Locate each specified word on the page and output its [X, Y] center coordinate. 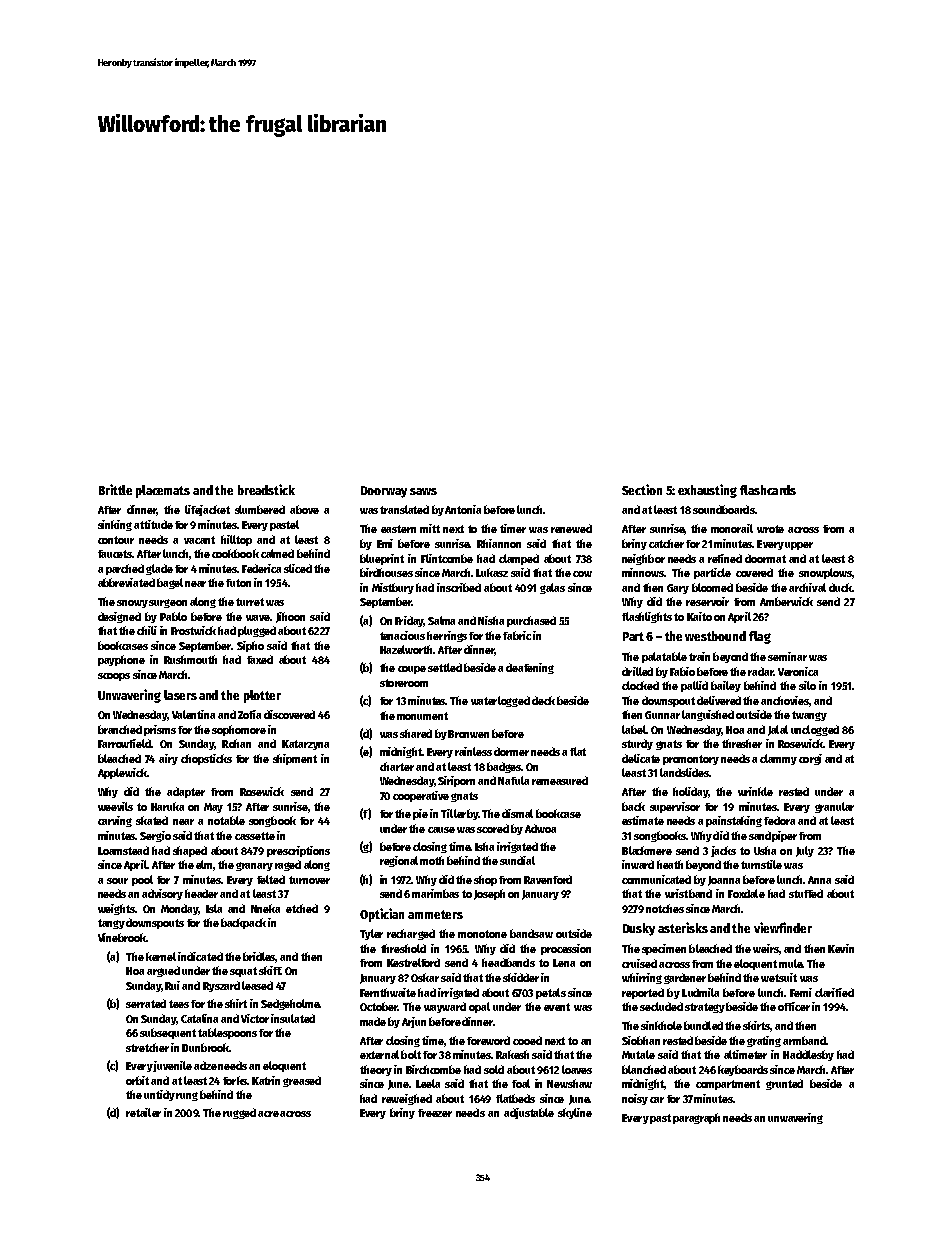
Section [642, 489]
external [379, 1054]
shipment [295, 759]
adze [205, 1065]
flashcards [768, 490]
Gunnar [662, 715]
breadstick [266, 489]
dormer [511, 751]
